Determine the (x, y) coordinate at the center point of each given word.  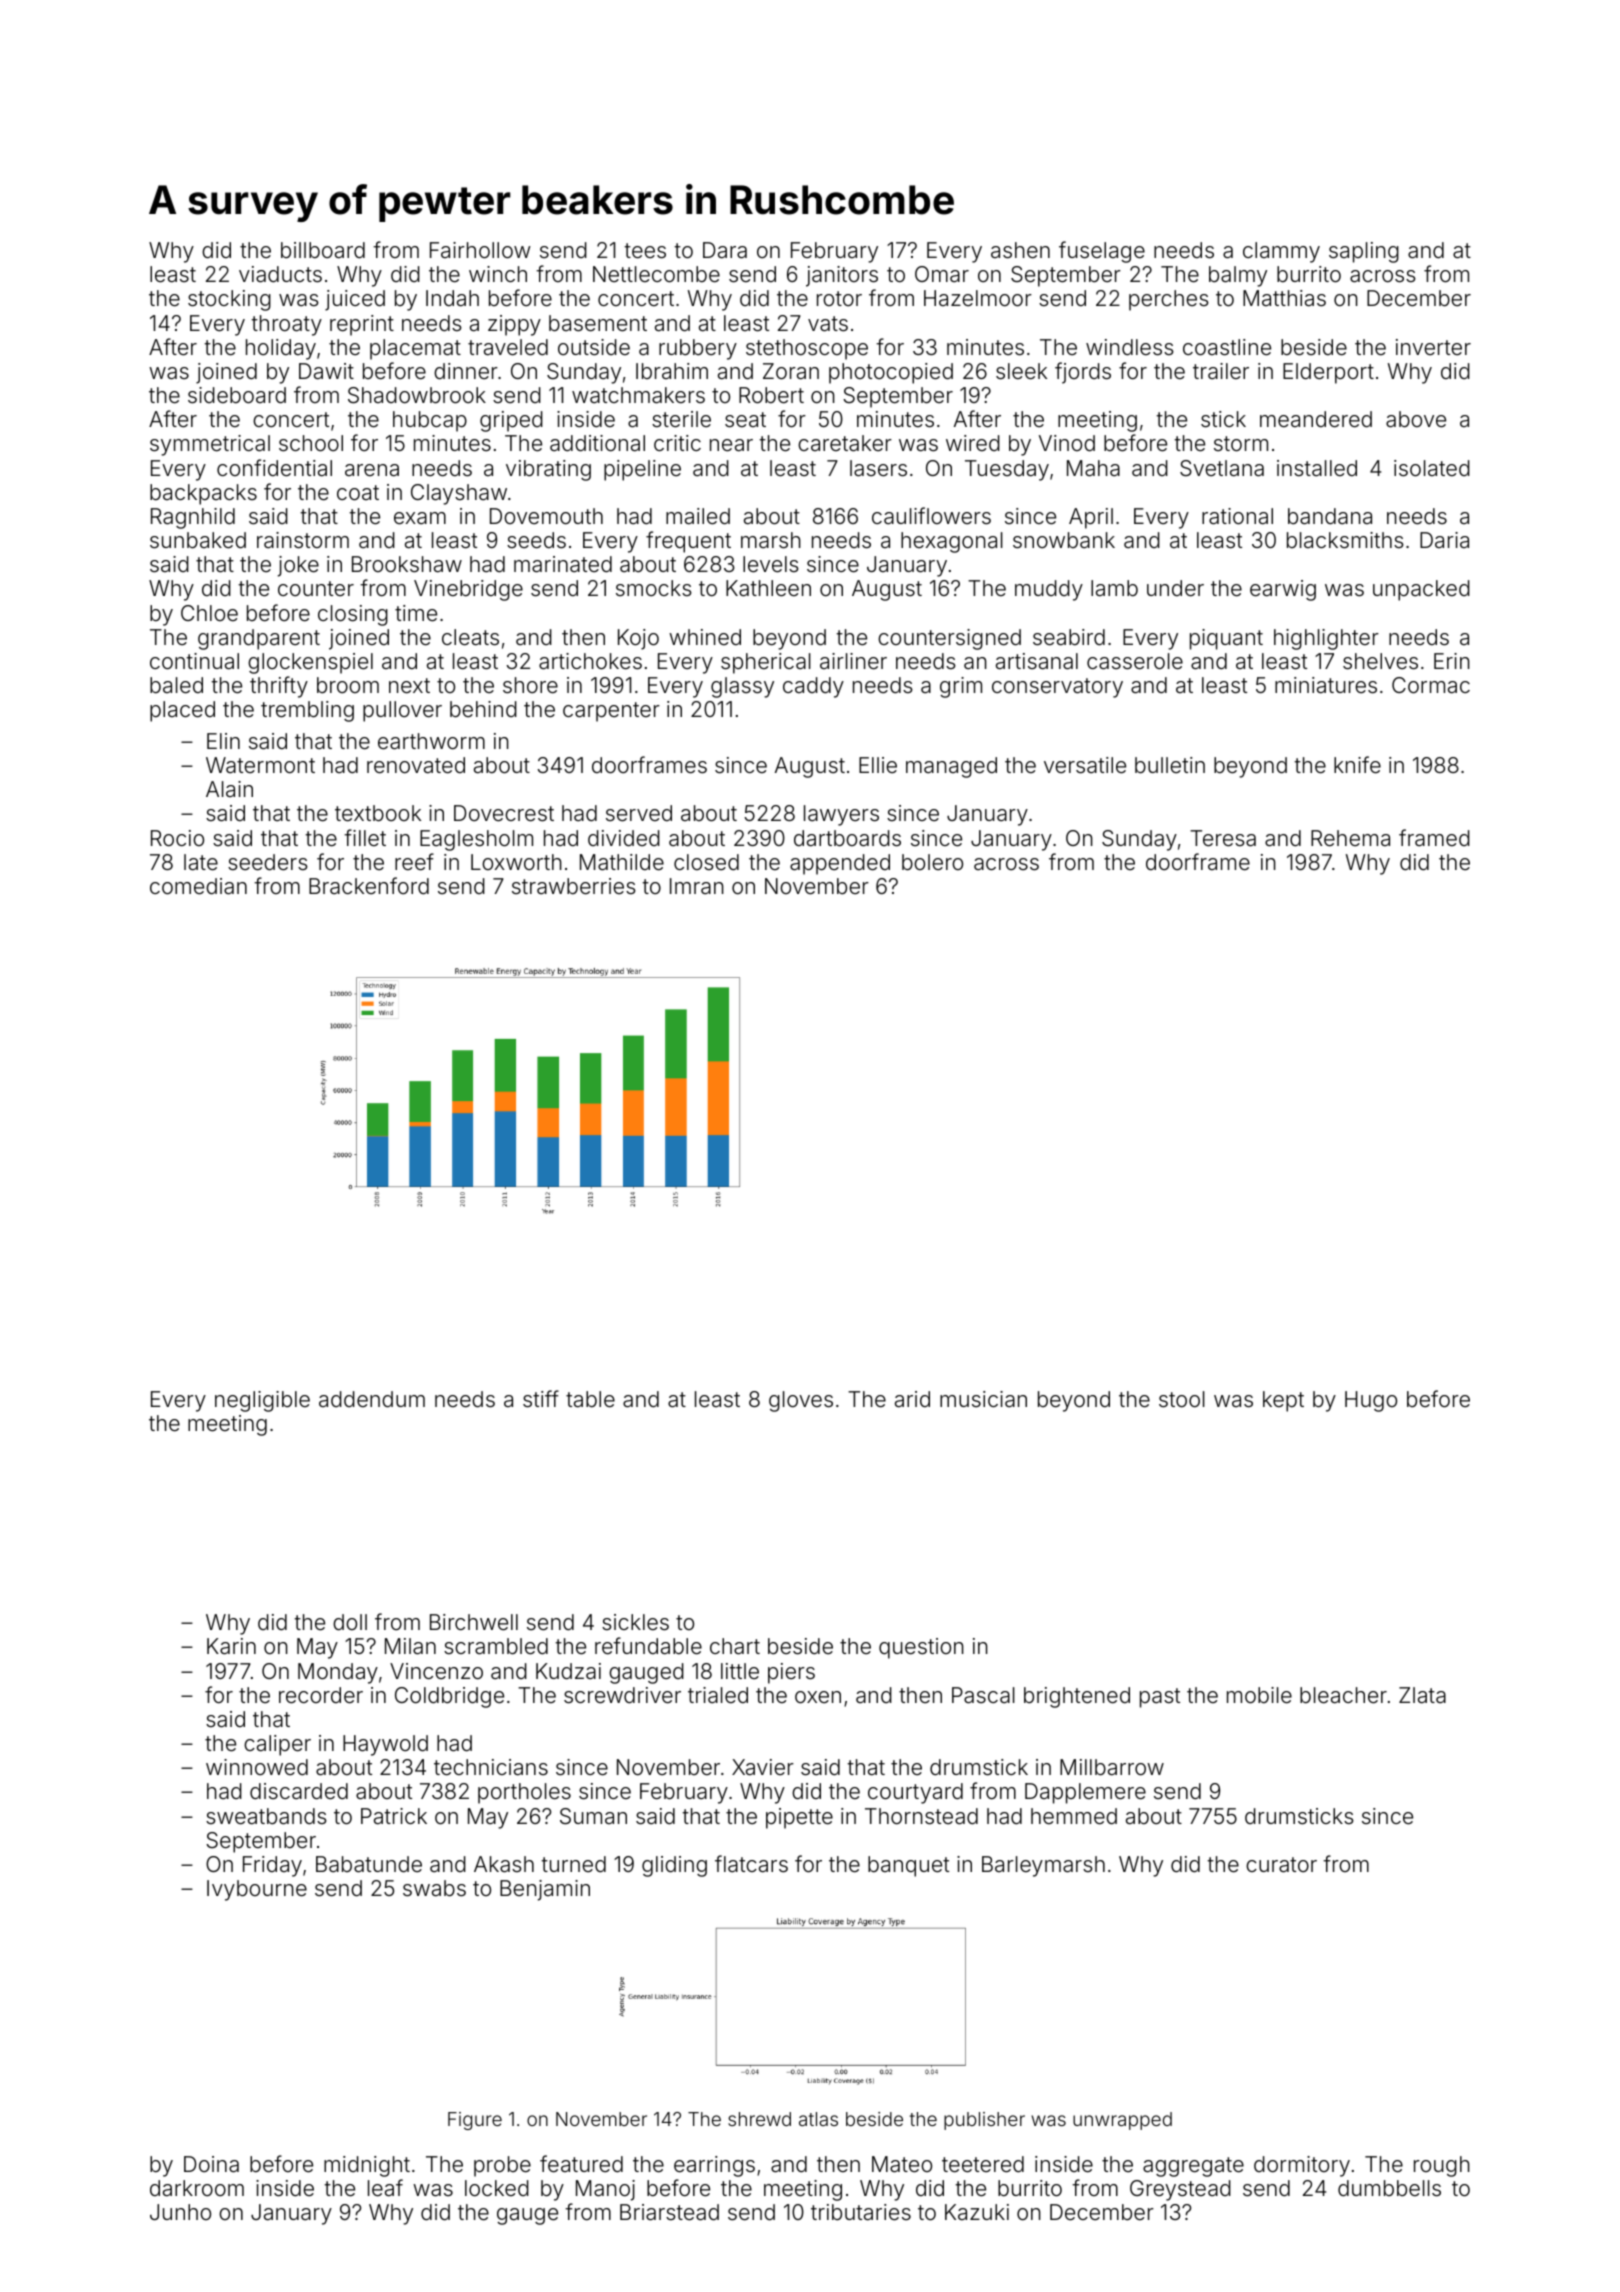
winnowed (257, 1767)
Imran (697, 886)
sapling (1364, 252)
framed (1434, 838)
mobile (1259, 1695)
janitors (842, 276)
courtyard (915, 1793)
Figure (475, 2121)
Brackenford (369, 886)
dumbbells (1389, 2188)
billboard (323, 250)
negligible (262, 1401)
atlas (818, 2119)
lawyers (841, 815)
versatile (1085, 765)
